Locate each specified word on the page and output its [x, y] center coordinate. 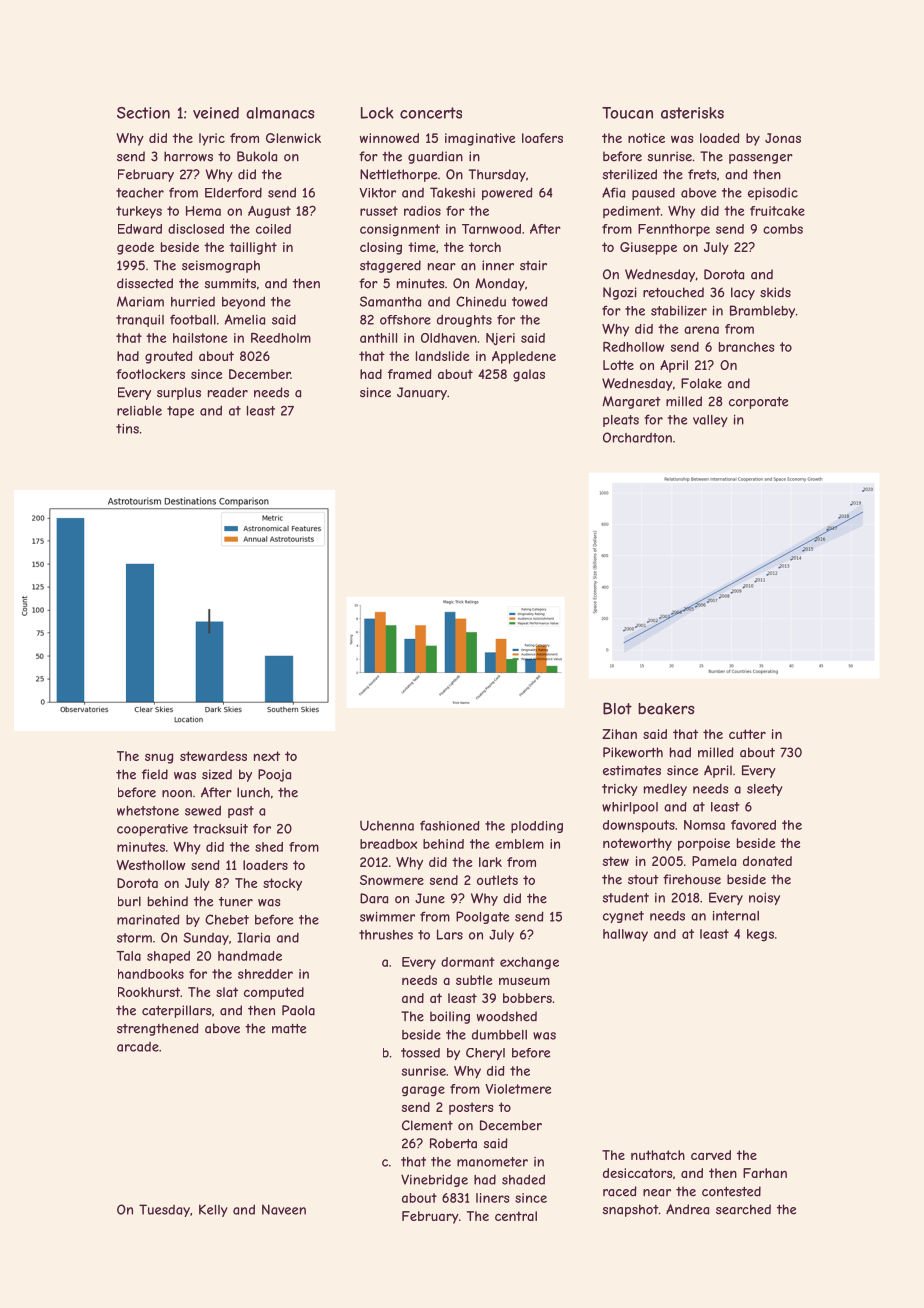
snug [159, 758]
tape [180, 412]
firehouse [692, 879]
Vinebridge [434, 1180]
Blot [617, 708]
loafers [542, 138]
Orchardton [637, 437]
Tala [128, 956]
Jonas [783, 138]
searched [743, 1209]
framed [410, 374]
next [267, 756]
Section [143, 113]
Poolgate [482, 917]
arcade [138, 1047]
